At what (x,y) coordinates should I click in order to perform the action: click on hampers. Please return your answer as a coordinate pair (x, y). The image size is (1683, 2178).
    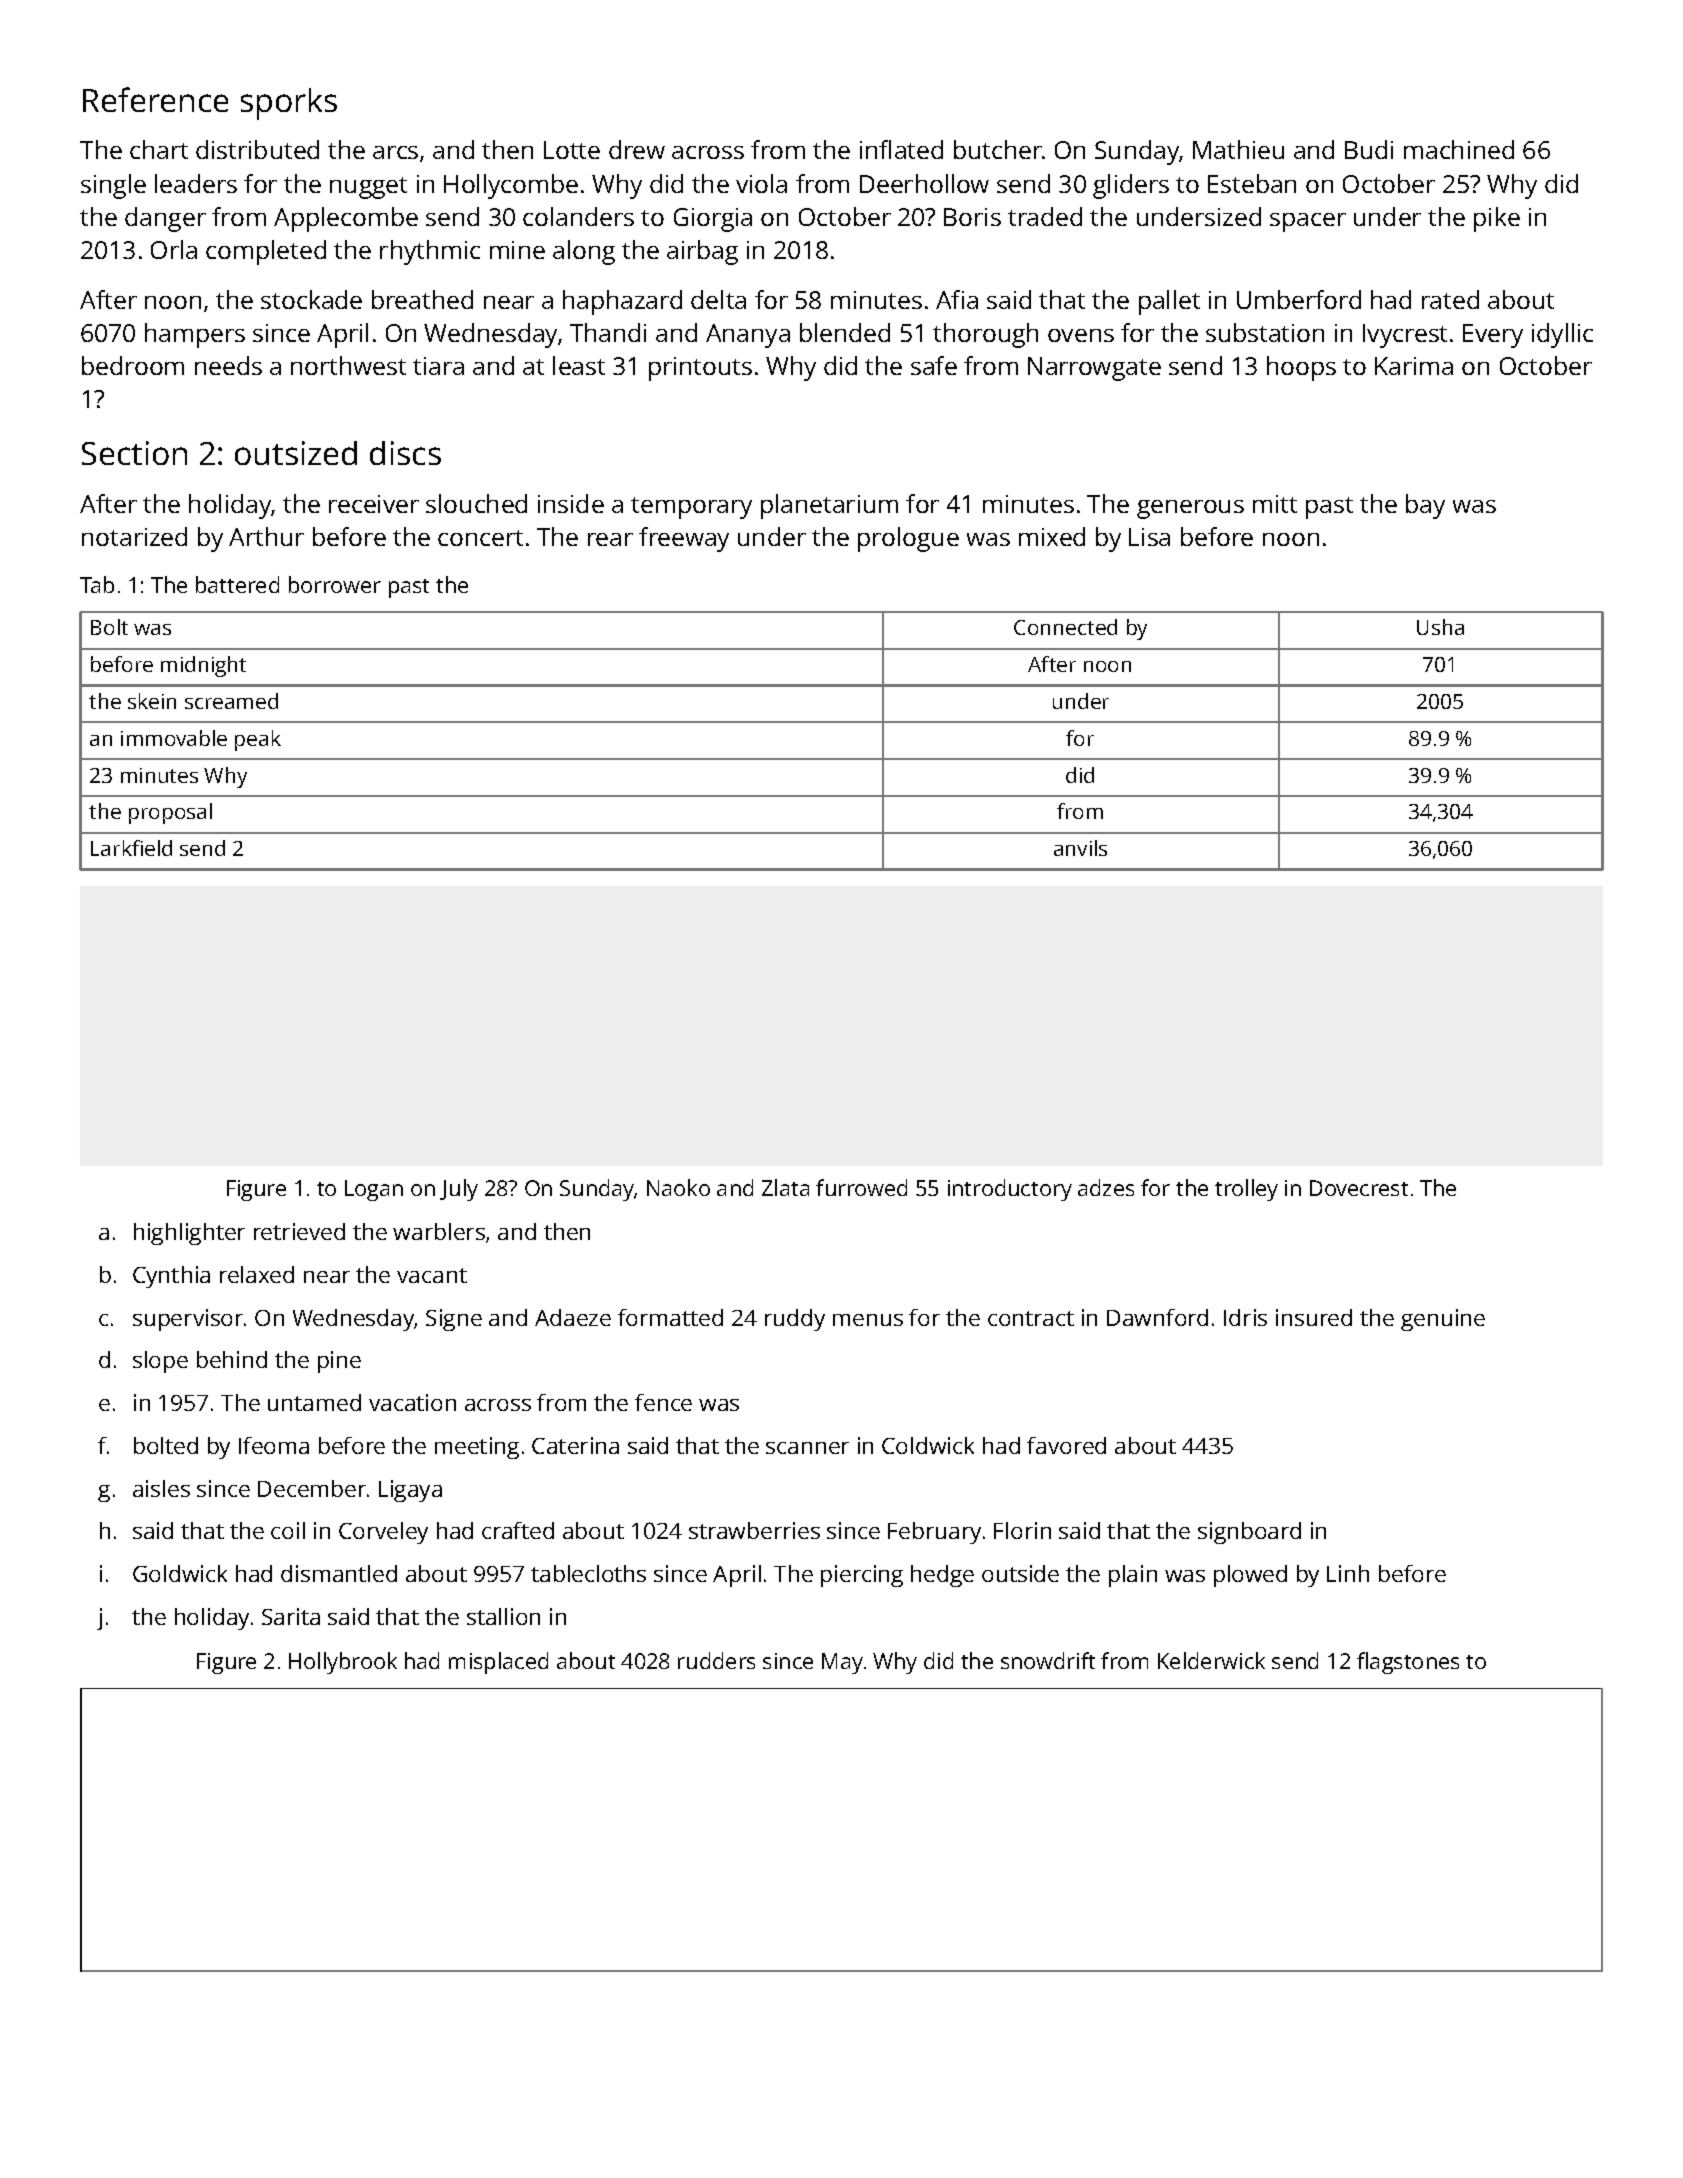
    Looking at the image, I should click on (195, 335).
